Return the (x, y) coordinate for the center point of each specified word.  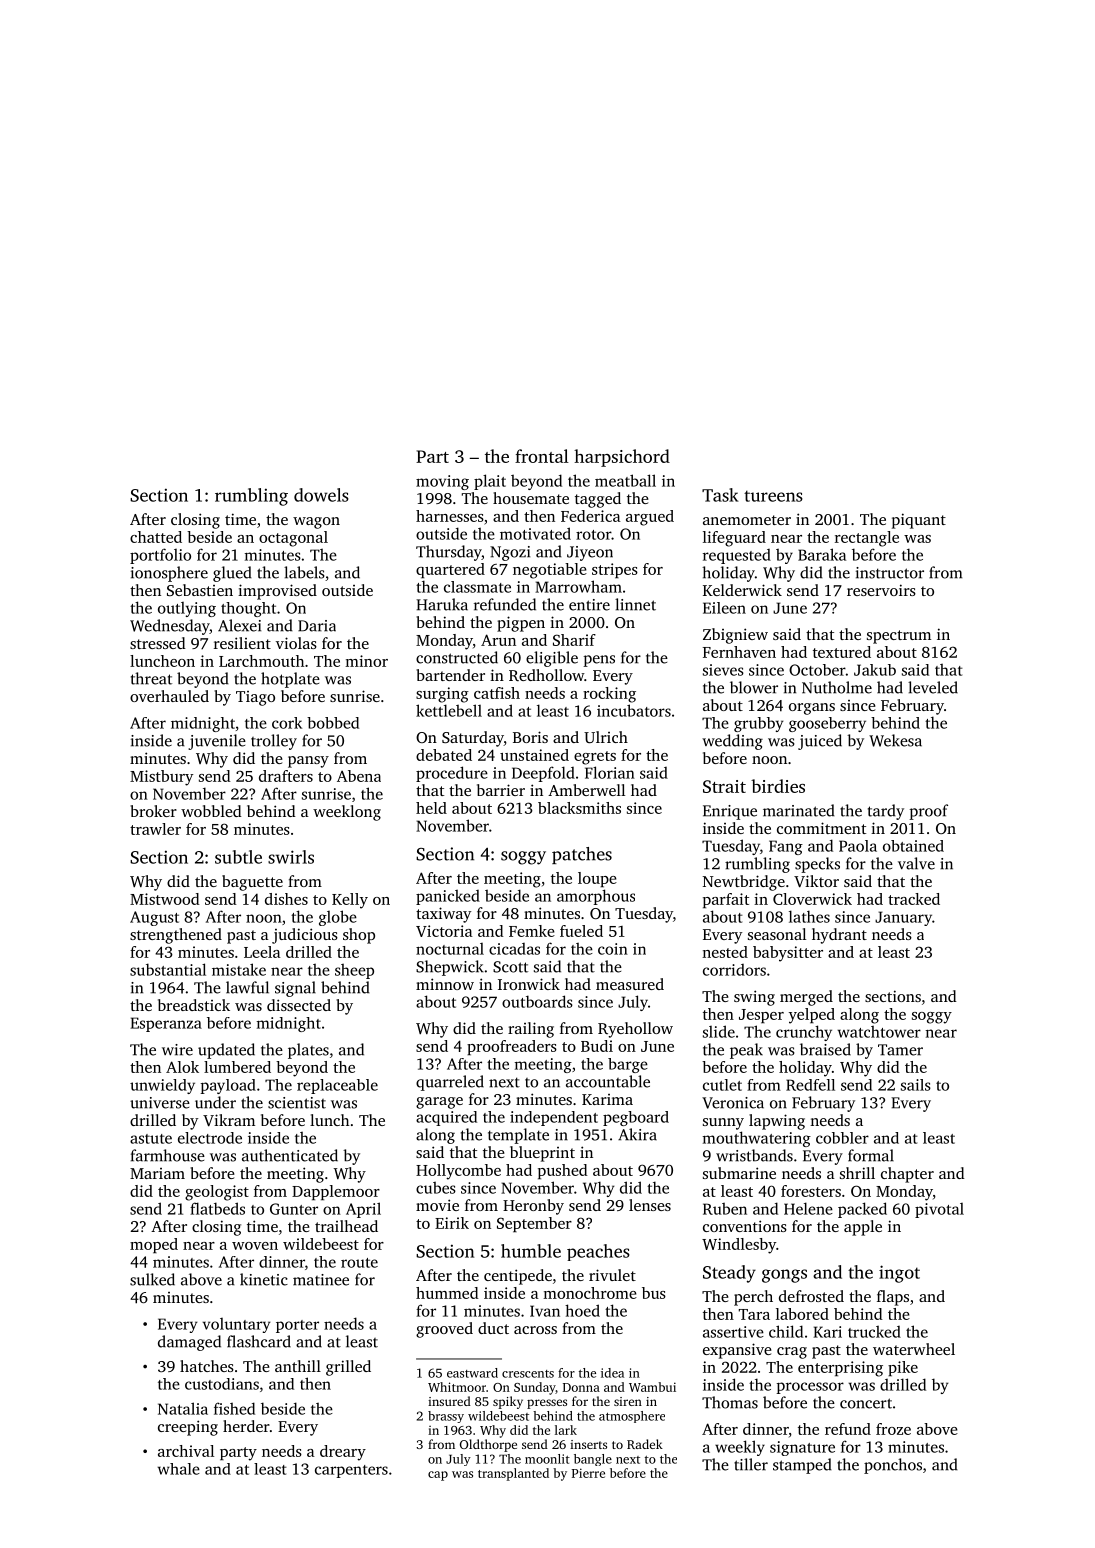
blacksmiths (579, 808)
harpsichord (622, 458)
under (215, 1102)
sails (916, 1085)
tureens (773, 496)
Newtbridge (744, 883)
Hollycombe (458, 1172)
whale (179, 1469)
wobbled (211, 811)
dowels (321, 495)
